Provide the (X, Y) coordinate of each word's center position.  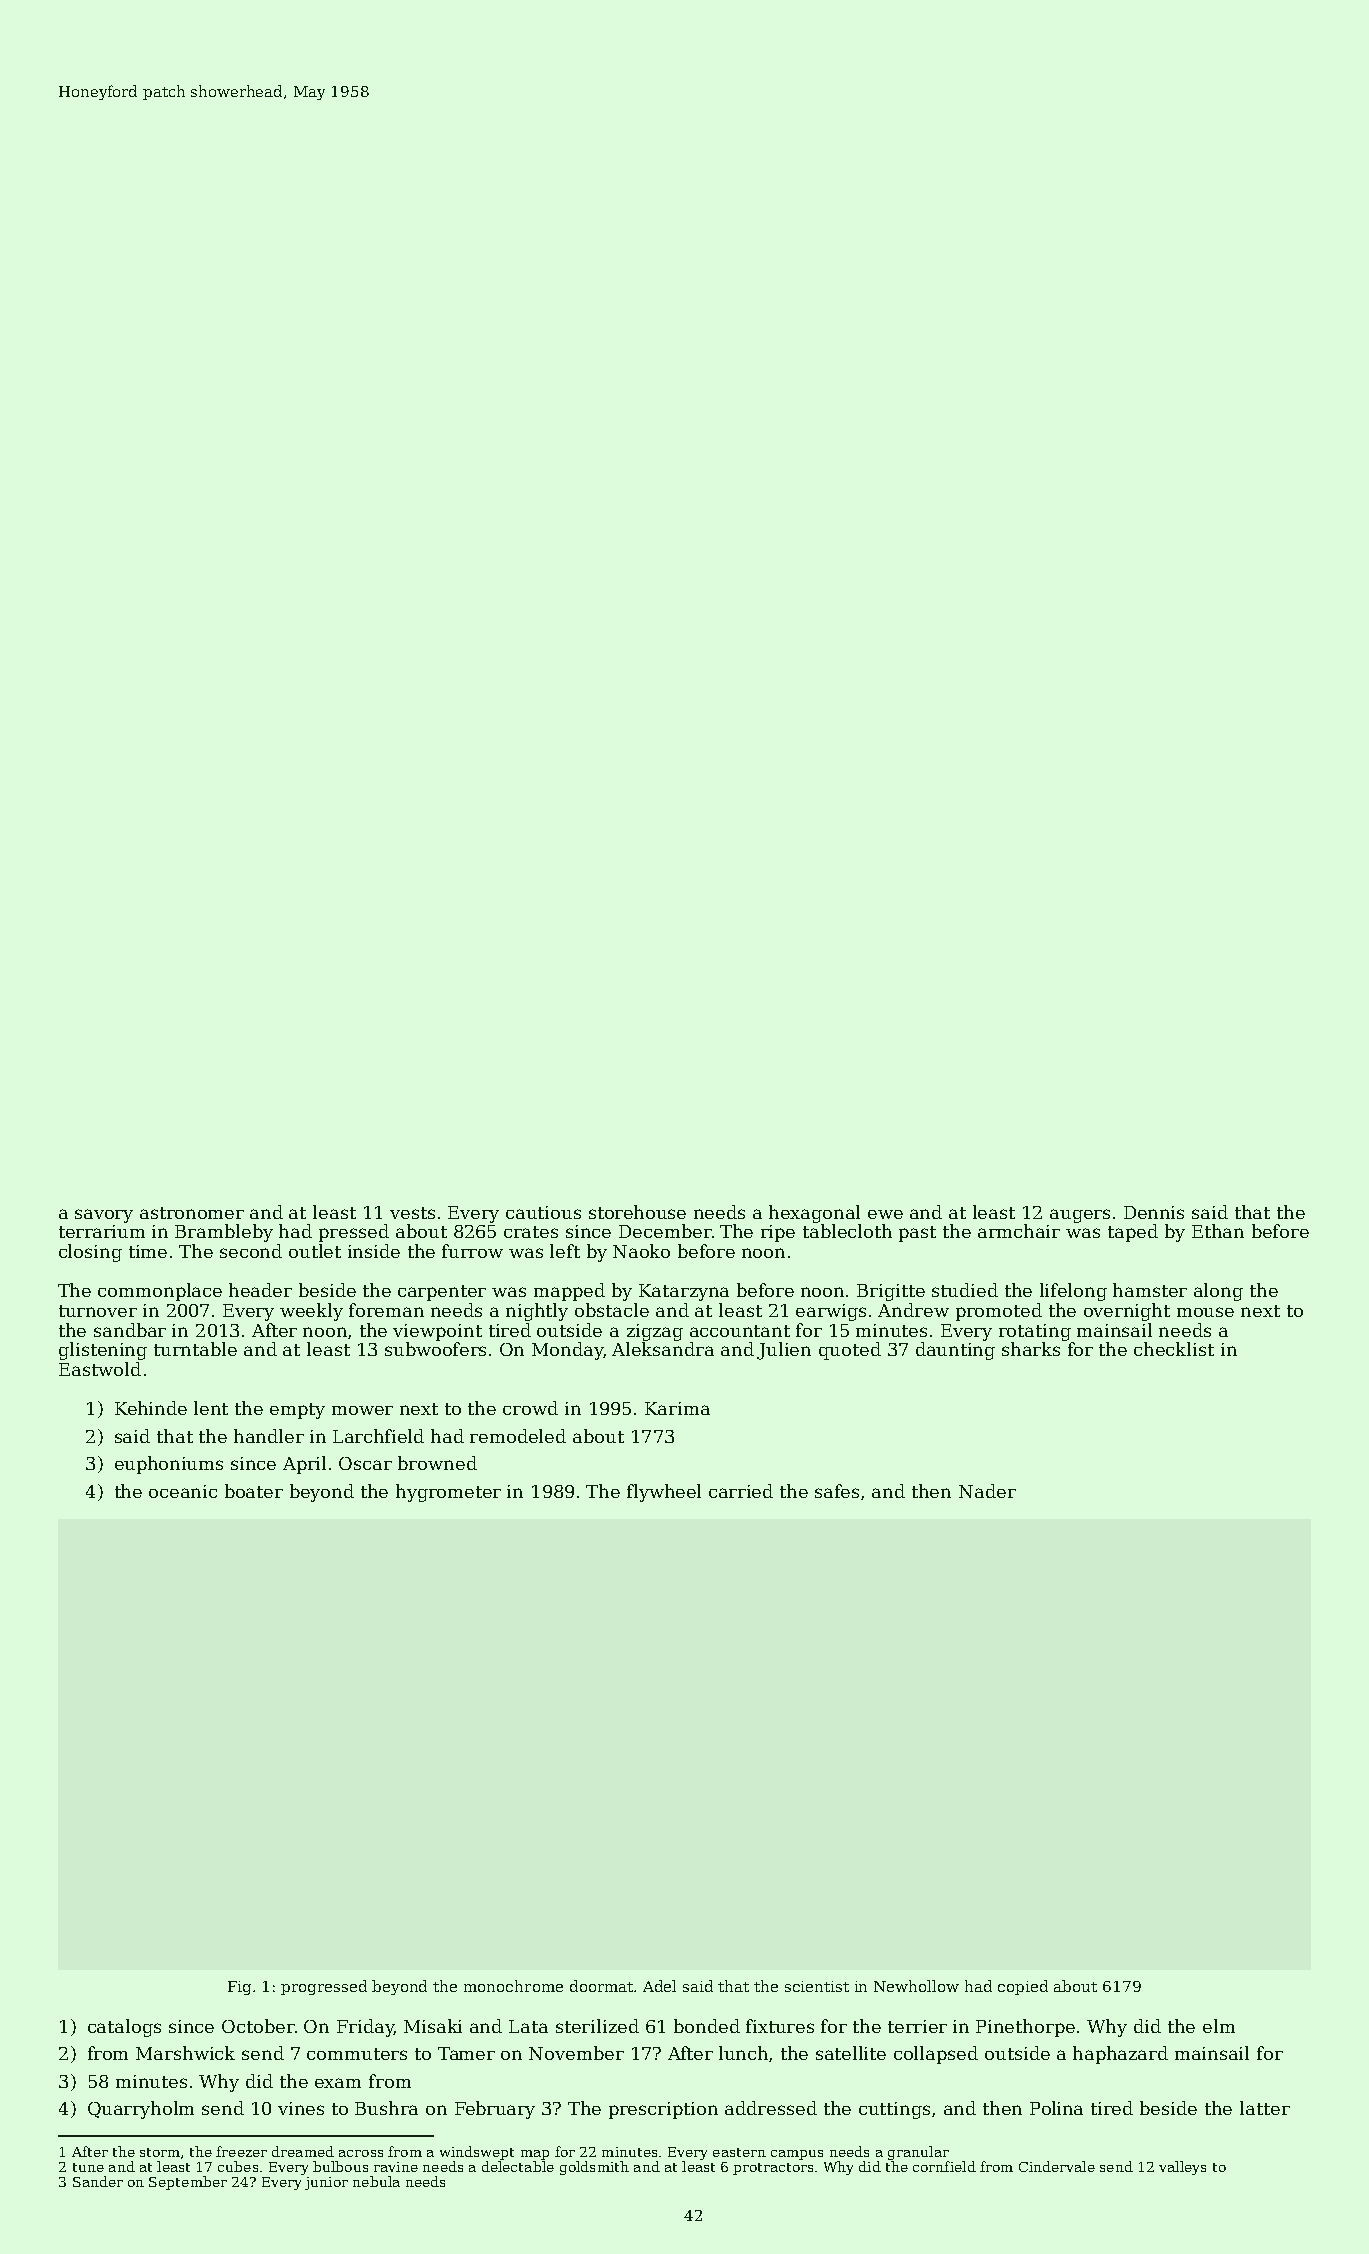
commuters (357, 2054)
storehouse (637, 1212)
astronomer (192, 1213)
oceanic (183, 1491)
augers (1080, 1216)
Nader (987, 1491)
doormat (602, 1986)
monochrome (513, 1986)
